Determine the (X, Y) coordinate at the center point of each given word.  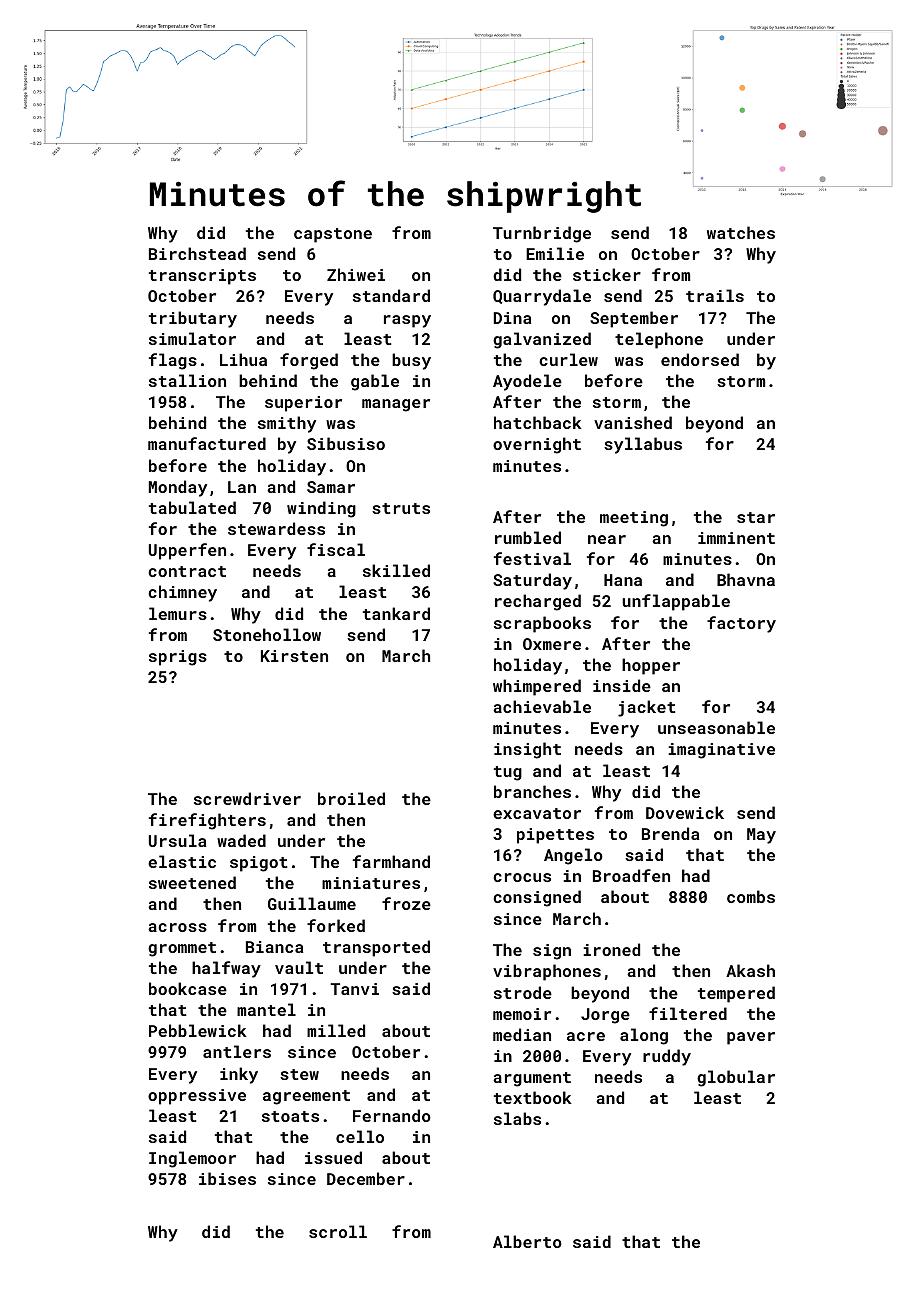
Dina (512, 318)
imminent (736, 538)
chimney (182, 593)
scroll (338, 1231)
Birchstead (197, 253)
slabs (517, 1118)
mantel (266, 1009)
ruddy (667, 1057)
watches (741, 232)
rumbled (528, 537)
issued (333, 1157)
